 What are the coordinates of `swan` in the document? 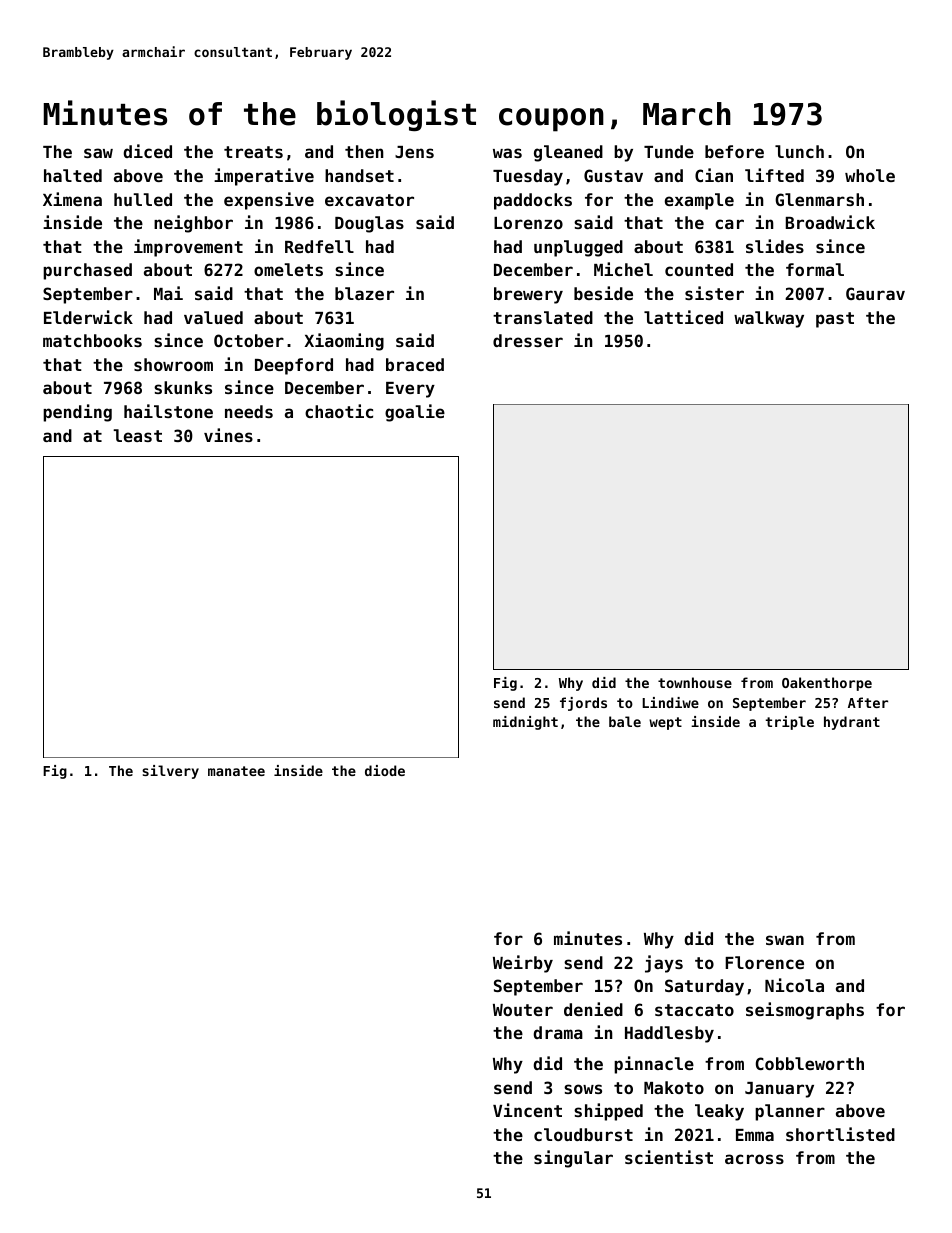 It's located at (785, 940).
